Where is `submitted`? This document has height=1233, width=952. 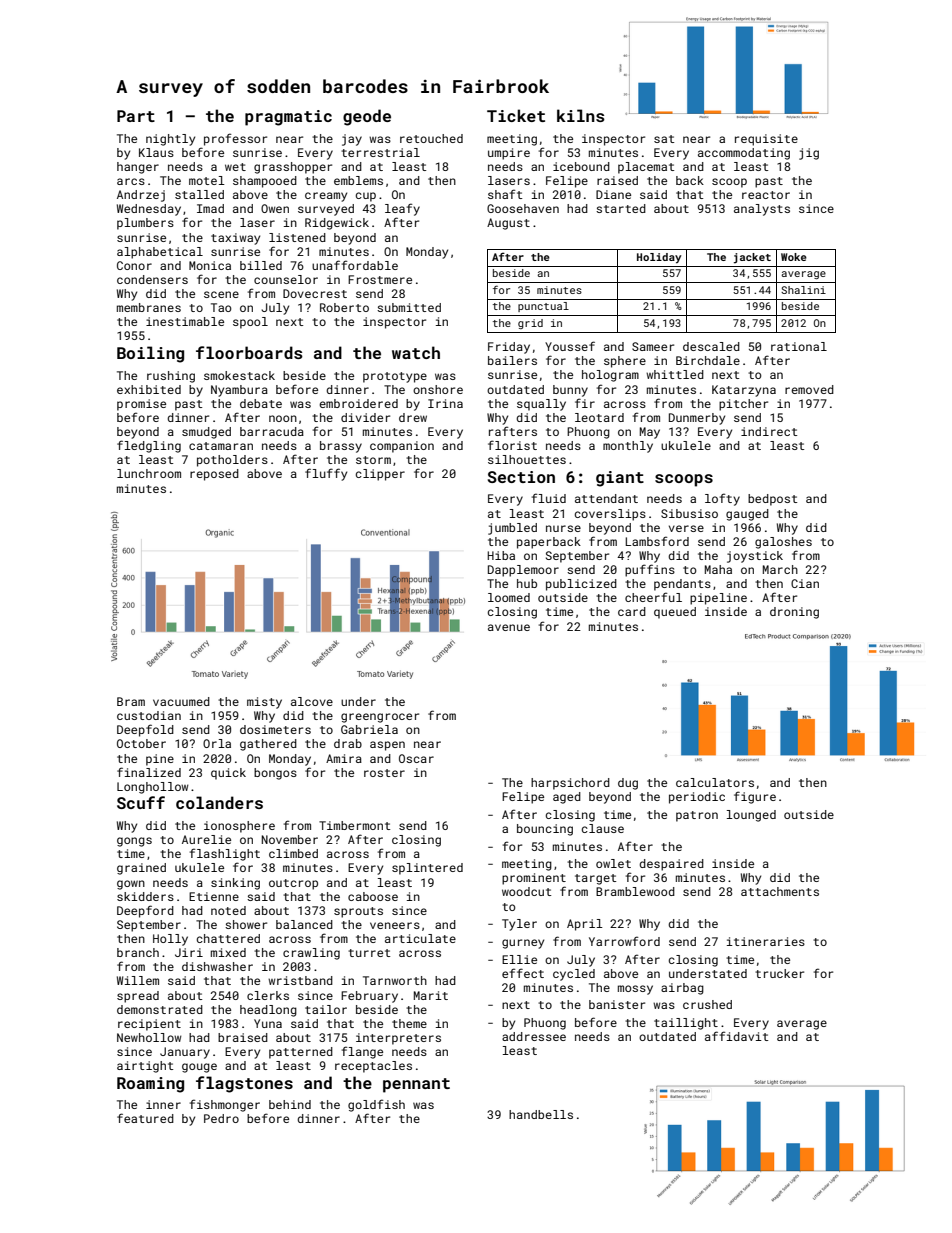
submitted is located at coordinates (409, 307).
